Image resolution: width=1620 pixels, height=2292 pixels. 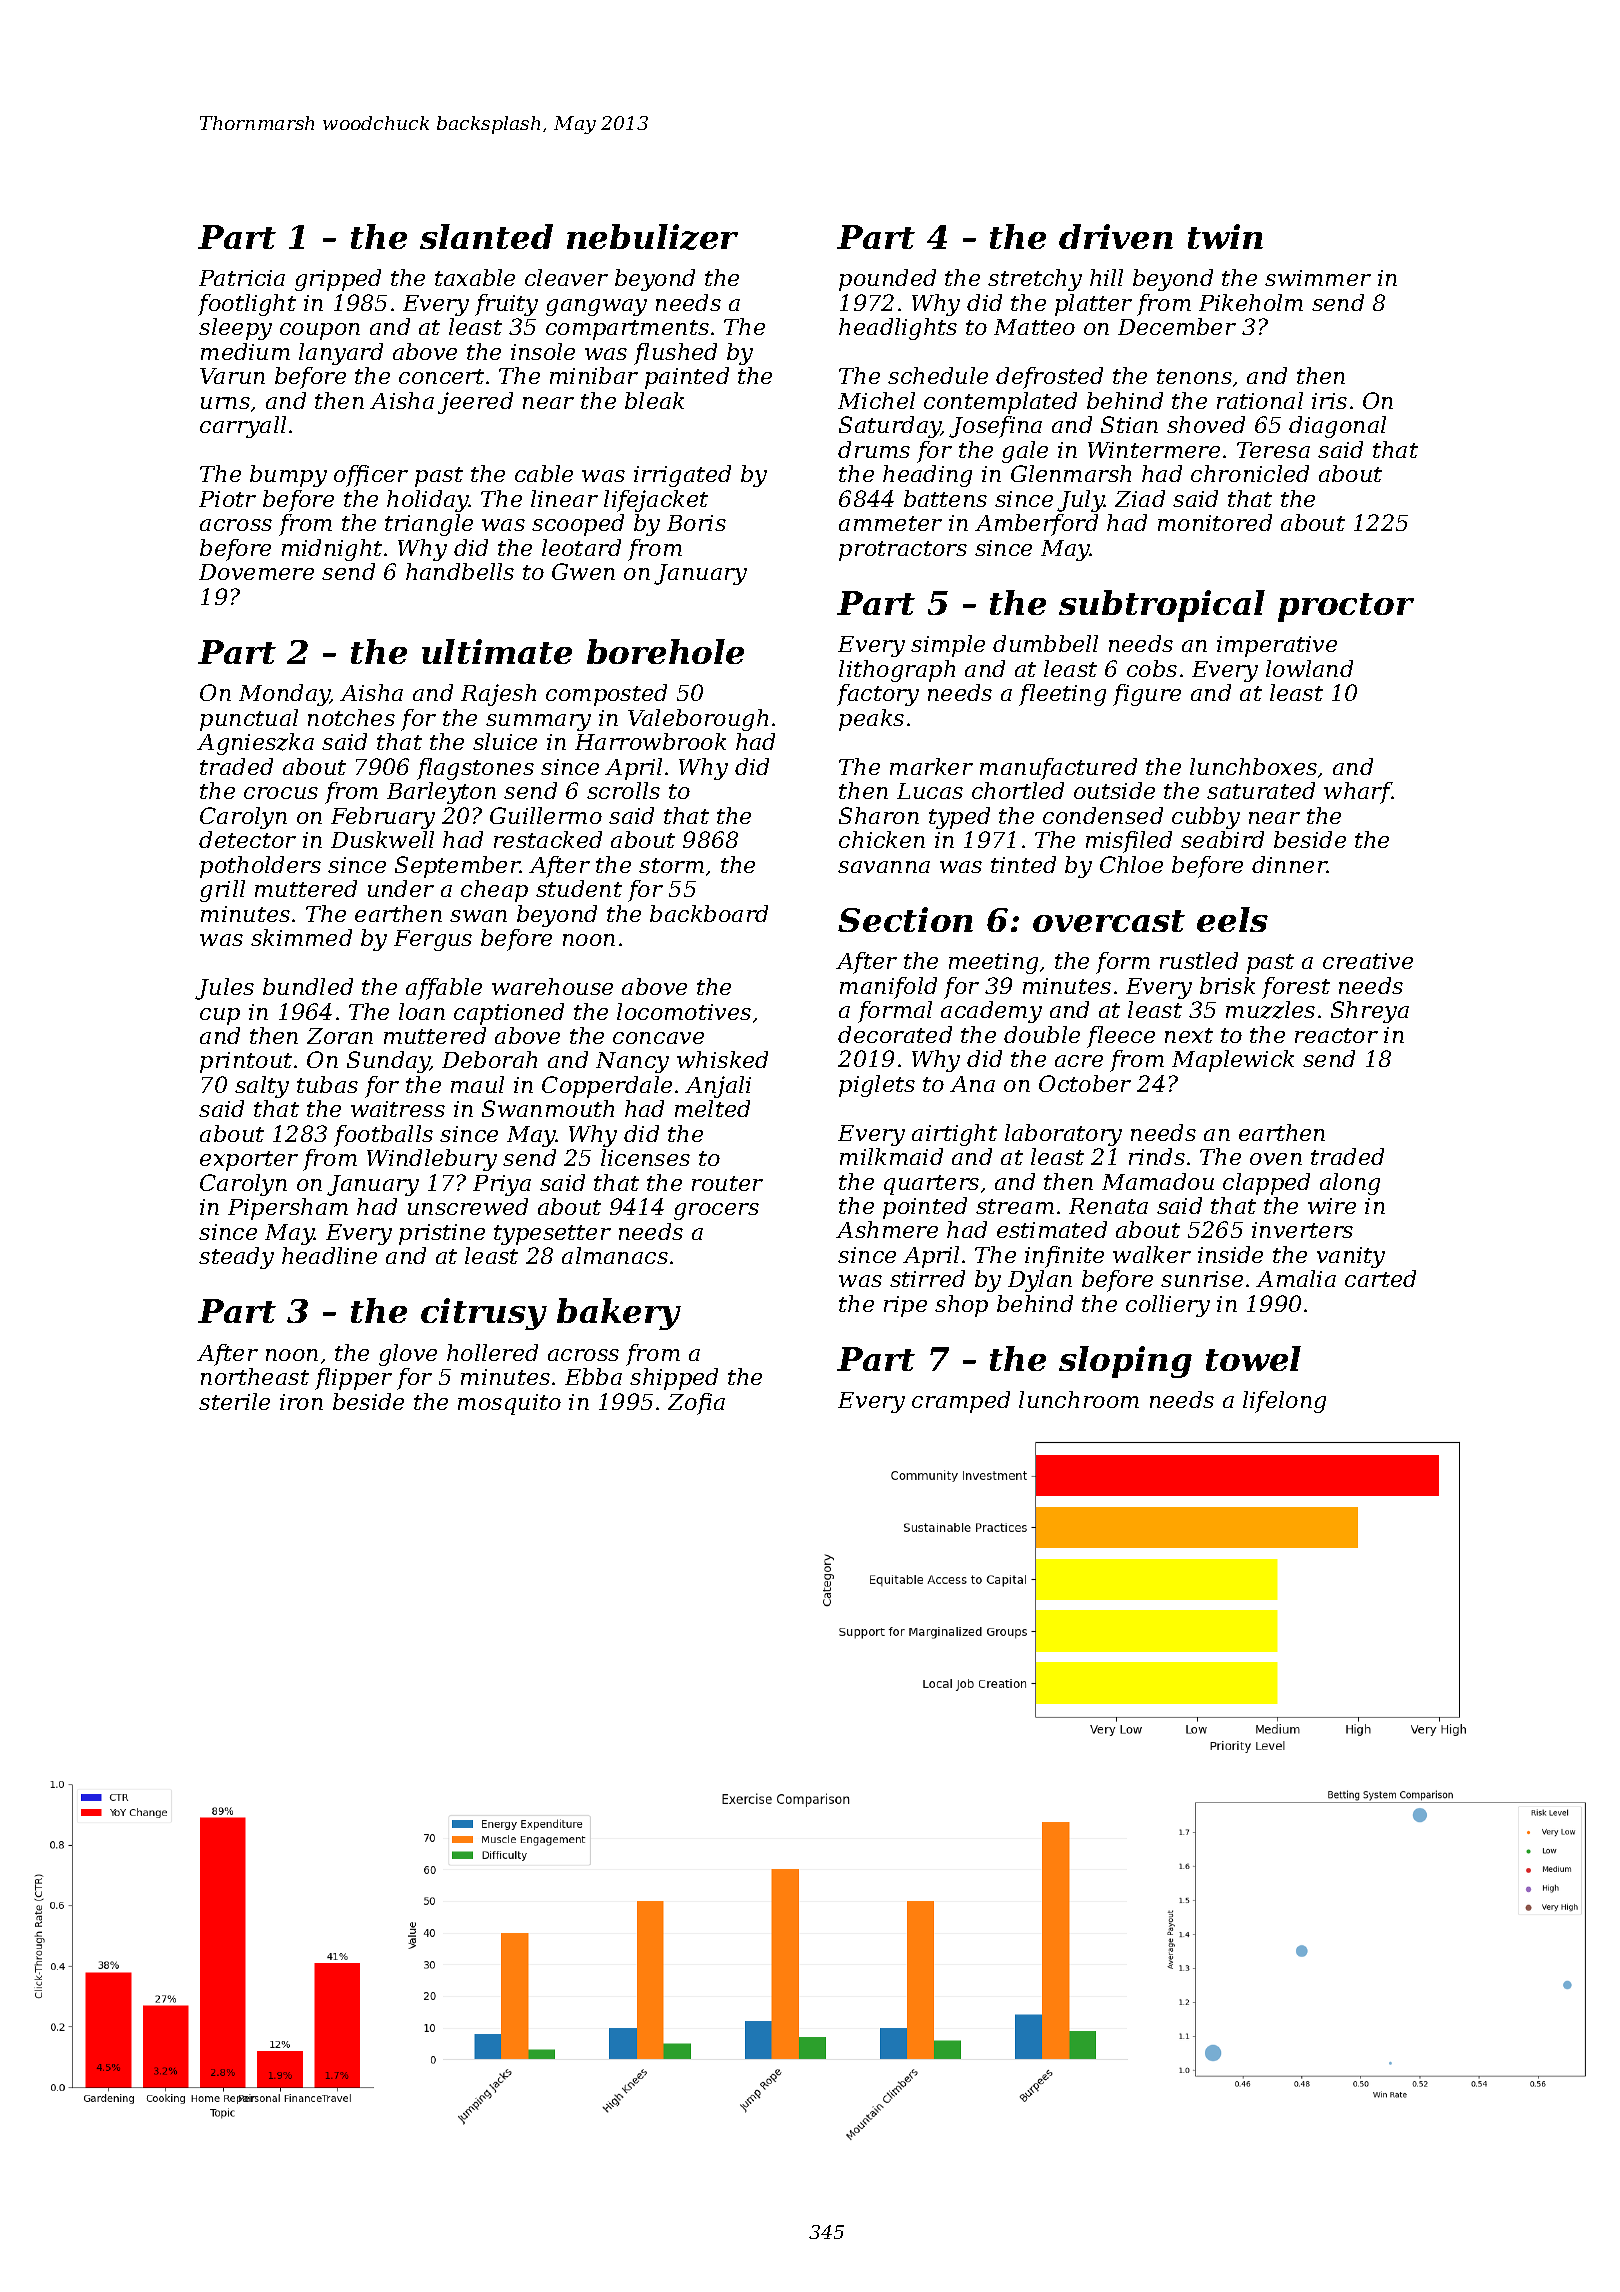 I want to click on lifelong, so click(x=1284, y=1402).
